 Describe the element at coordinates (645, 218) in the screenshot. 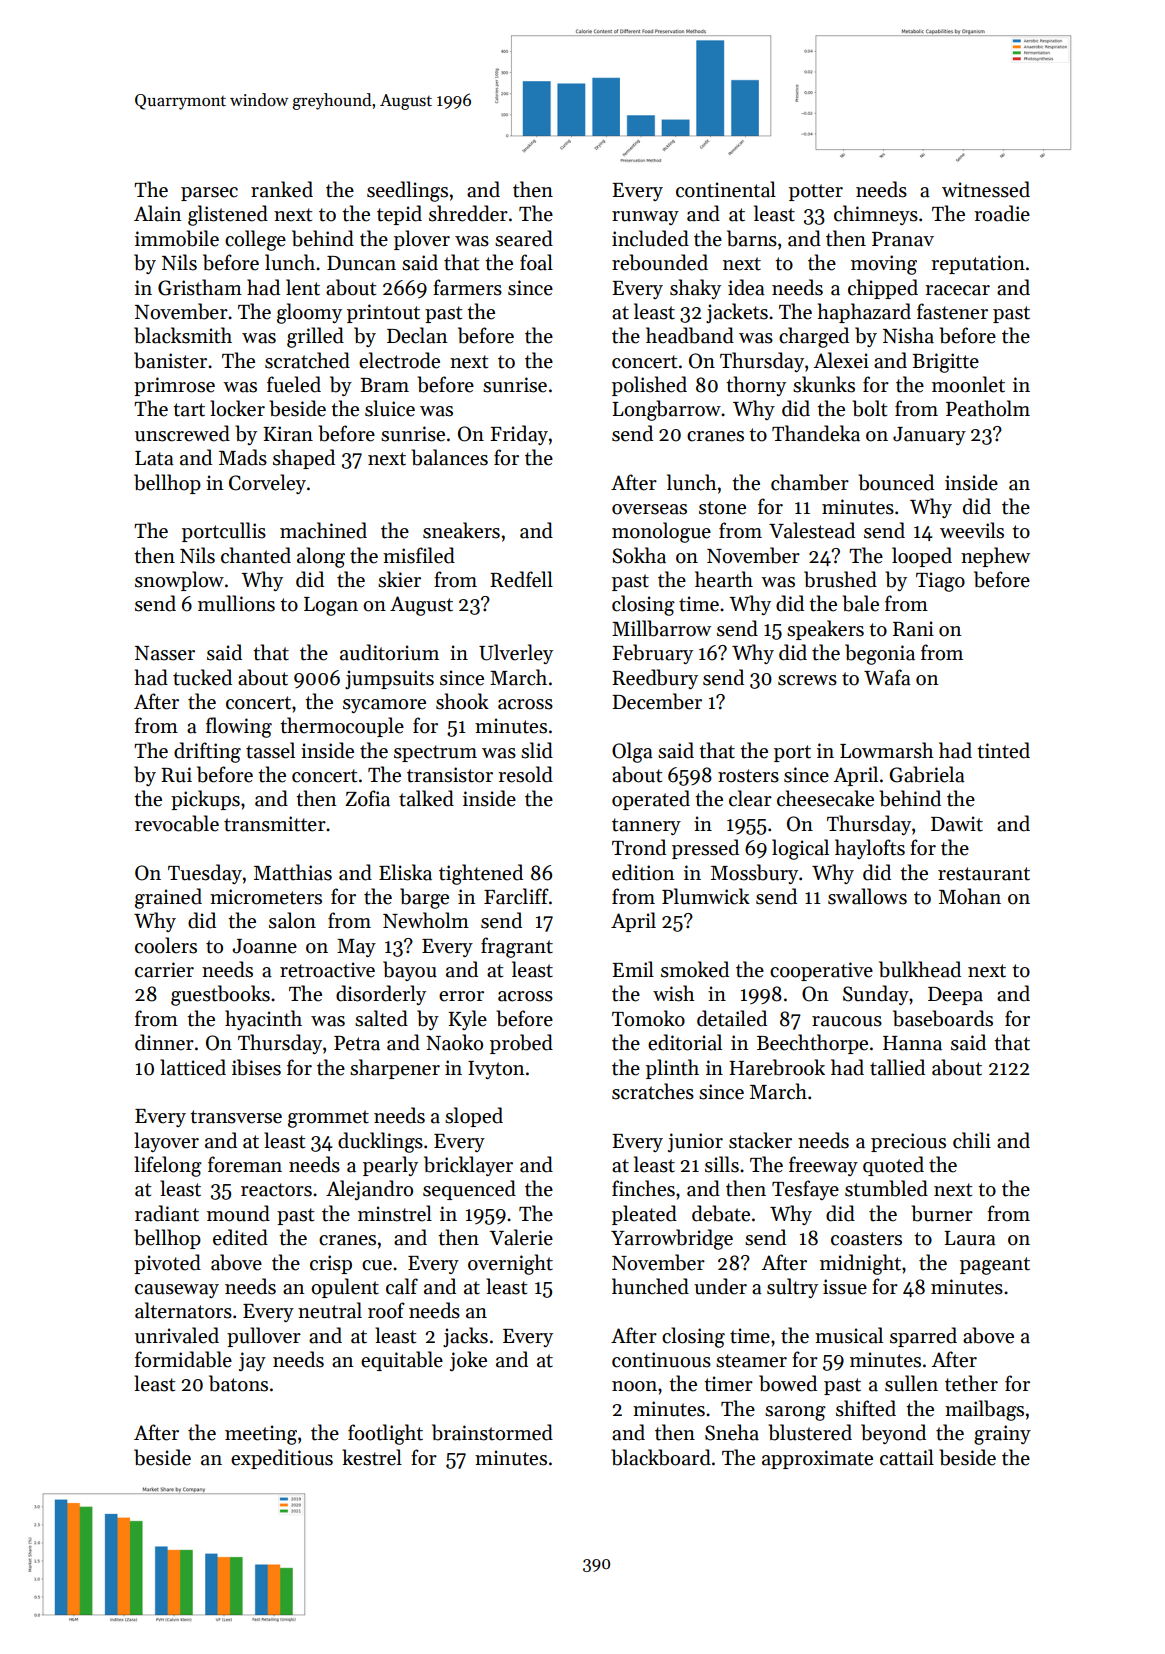

I see `runway` at that location.
